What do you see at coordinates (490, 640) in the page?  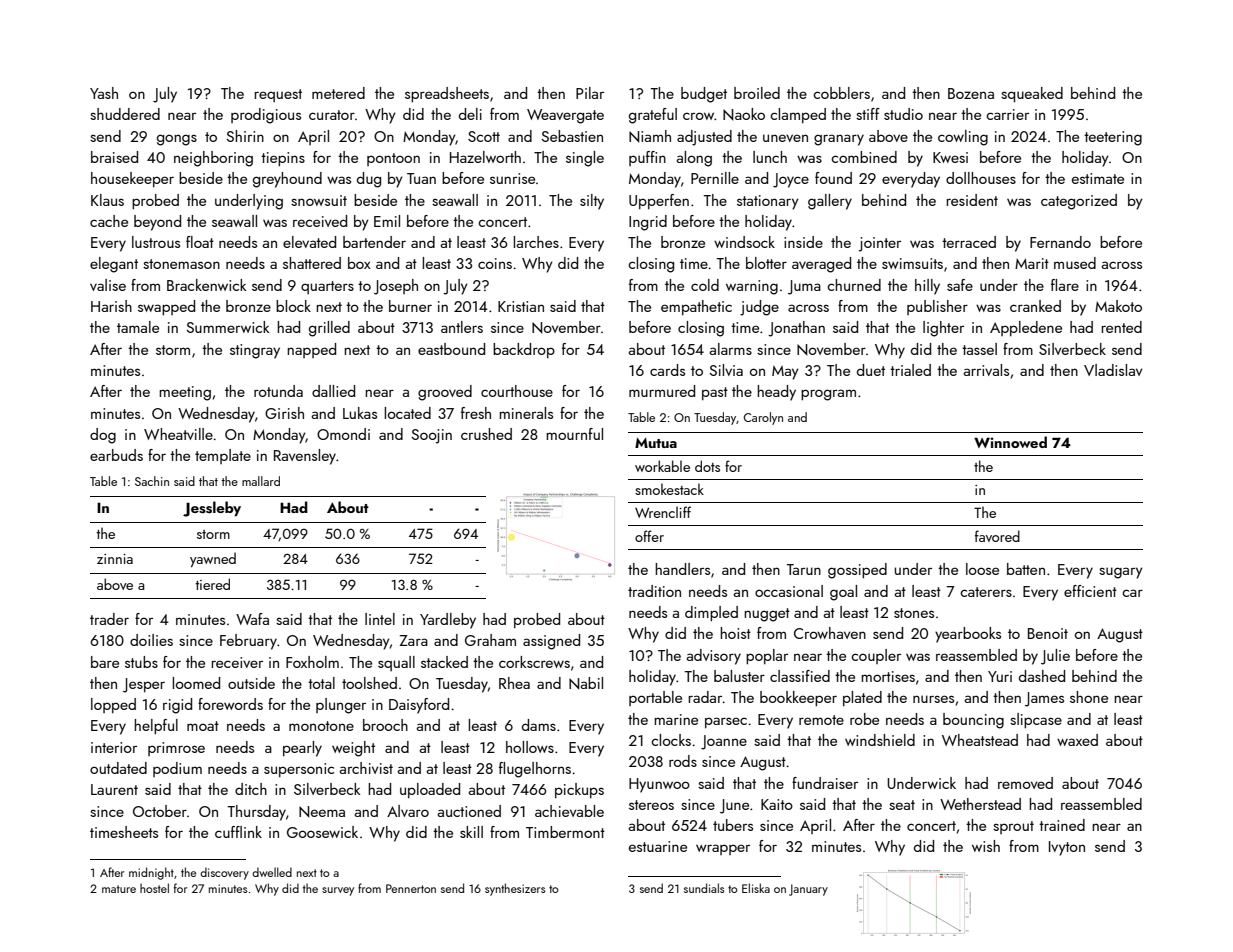 I see `Graham` at bounding box center [490, 640].
